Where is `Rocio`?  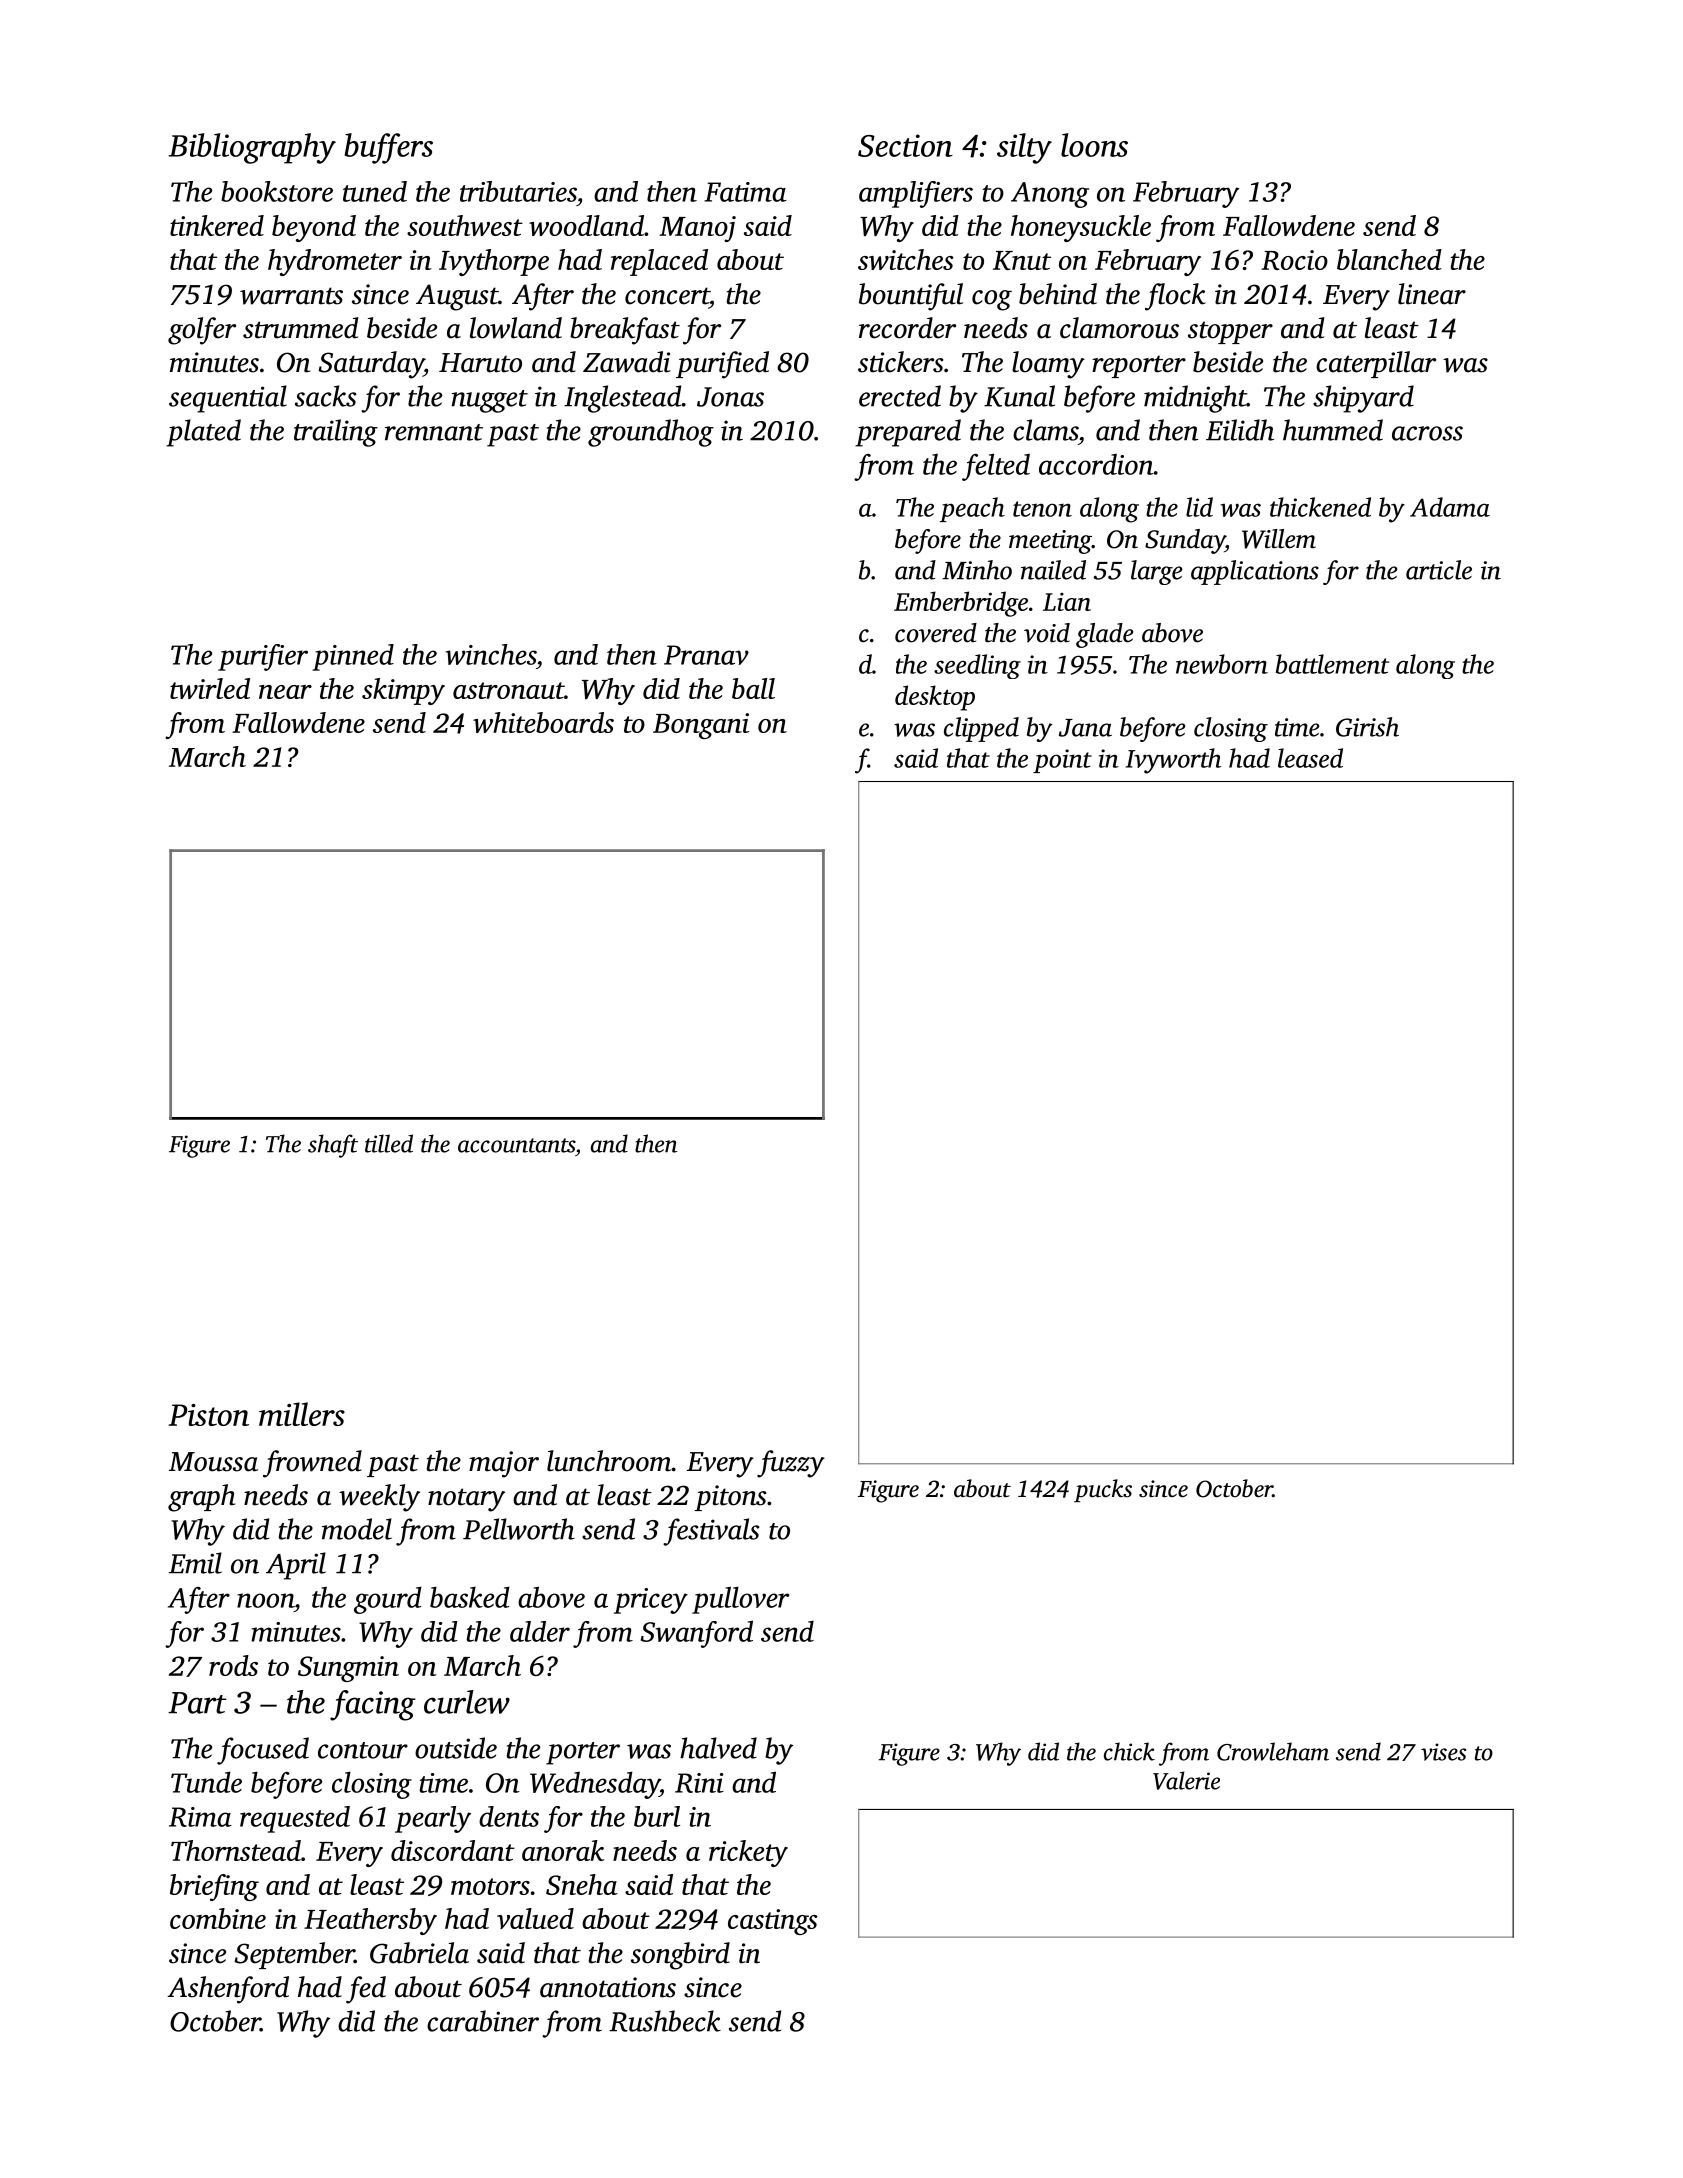 Rocio is located at coordinates (1294, 260).
